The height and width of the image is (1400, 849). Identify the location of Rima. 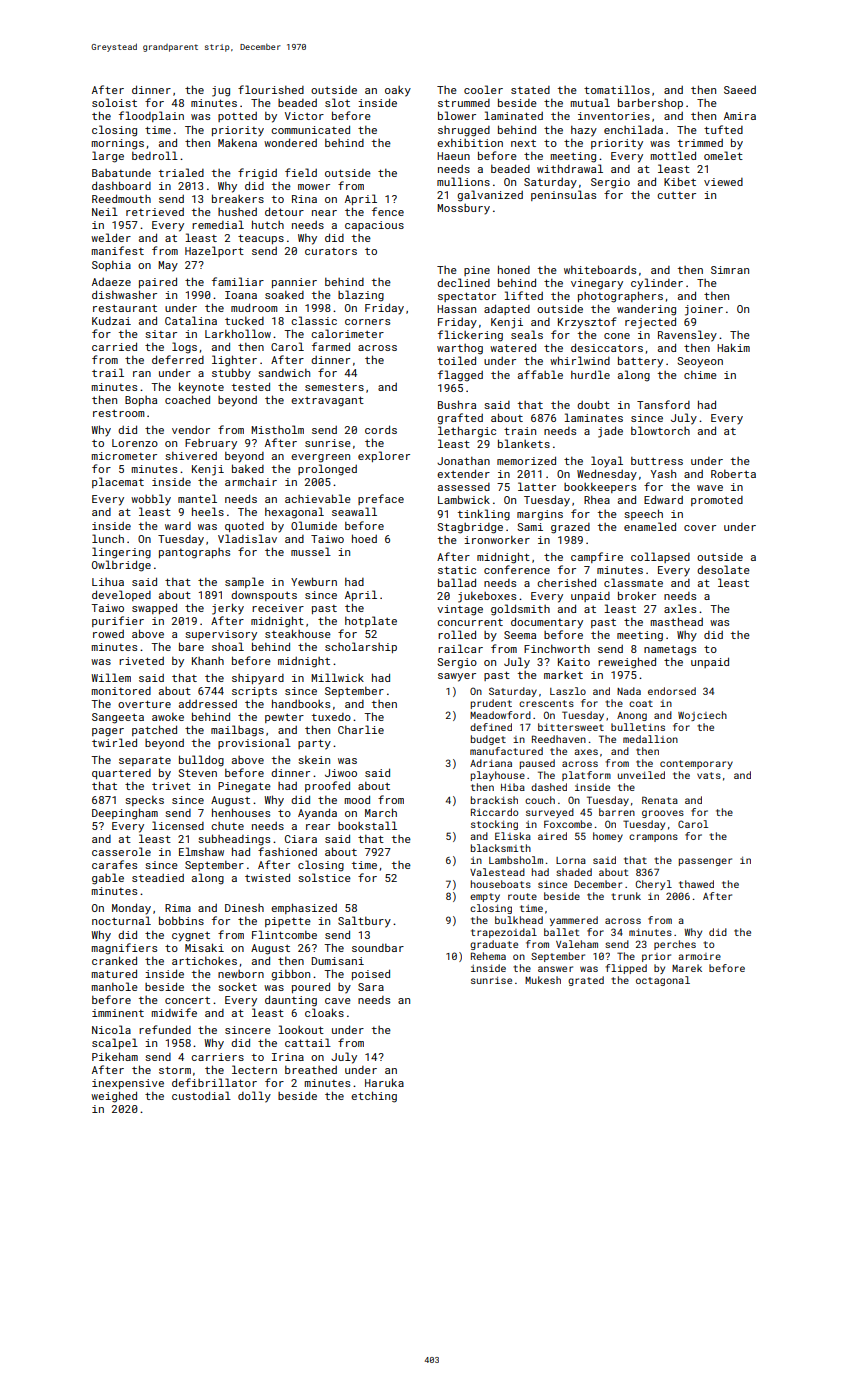
(178, 908).
